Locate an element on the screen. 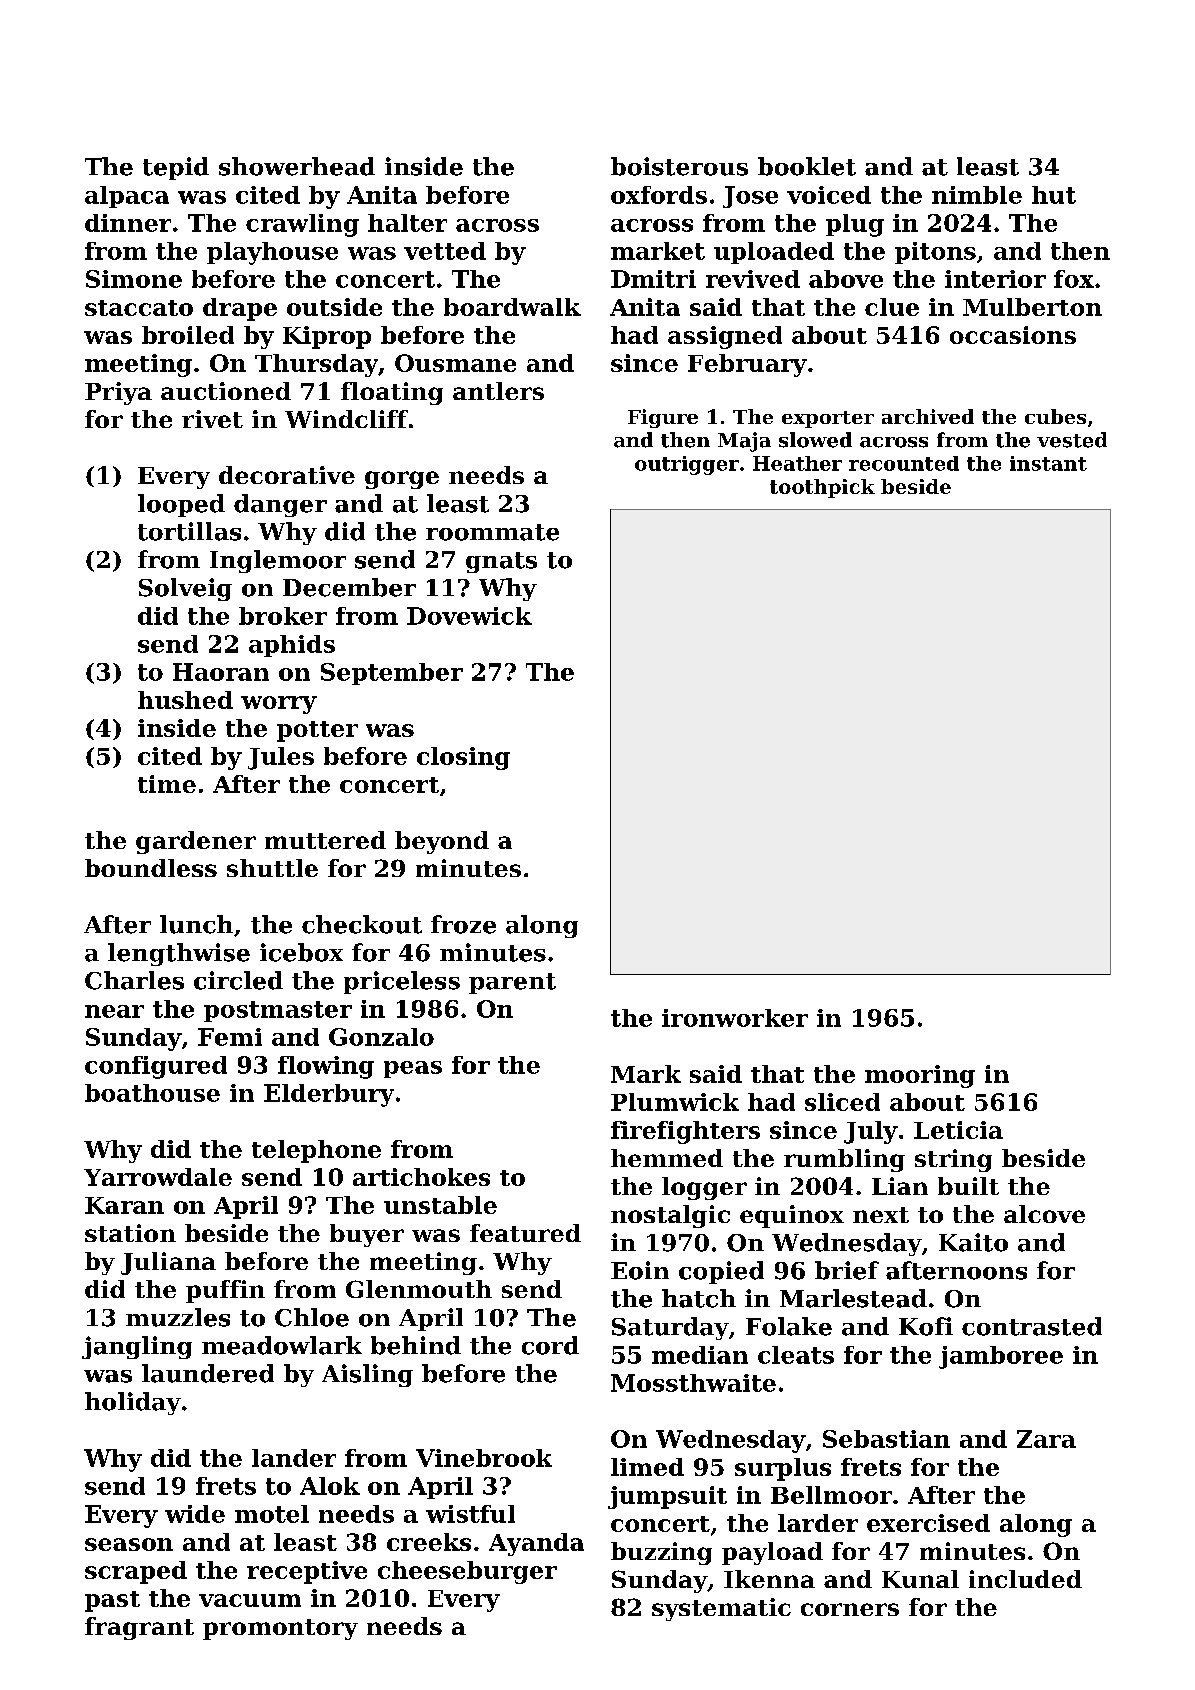  surplus is located at coordinates (783, 1469).
